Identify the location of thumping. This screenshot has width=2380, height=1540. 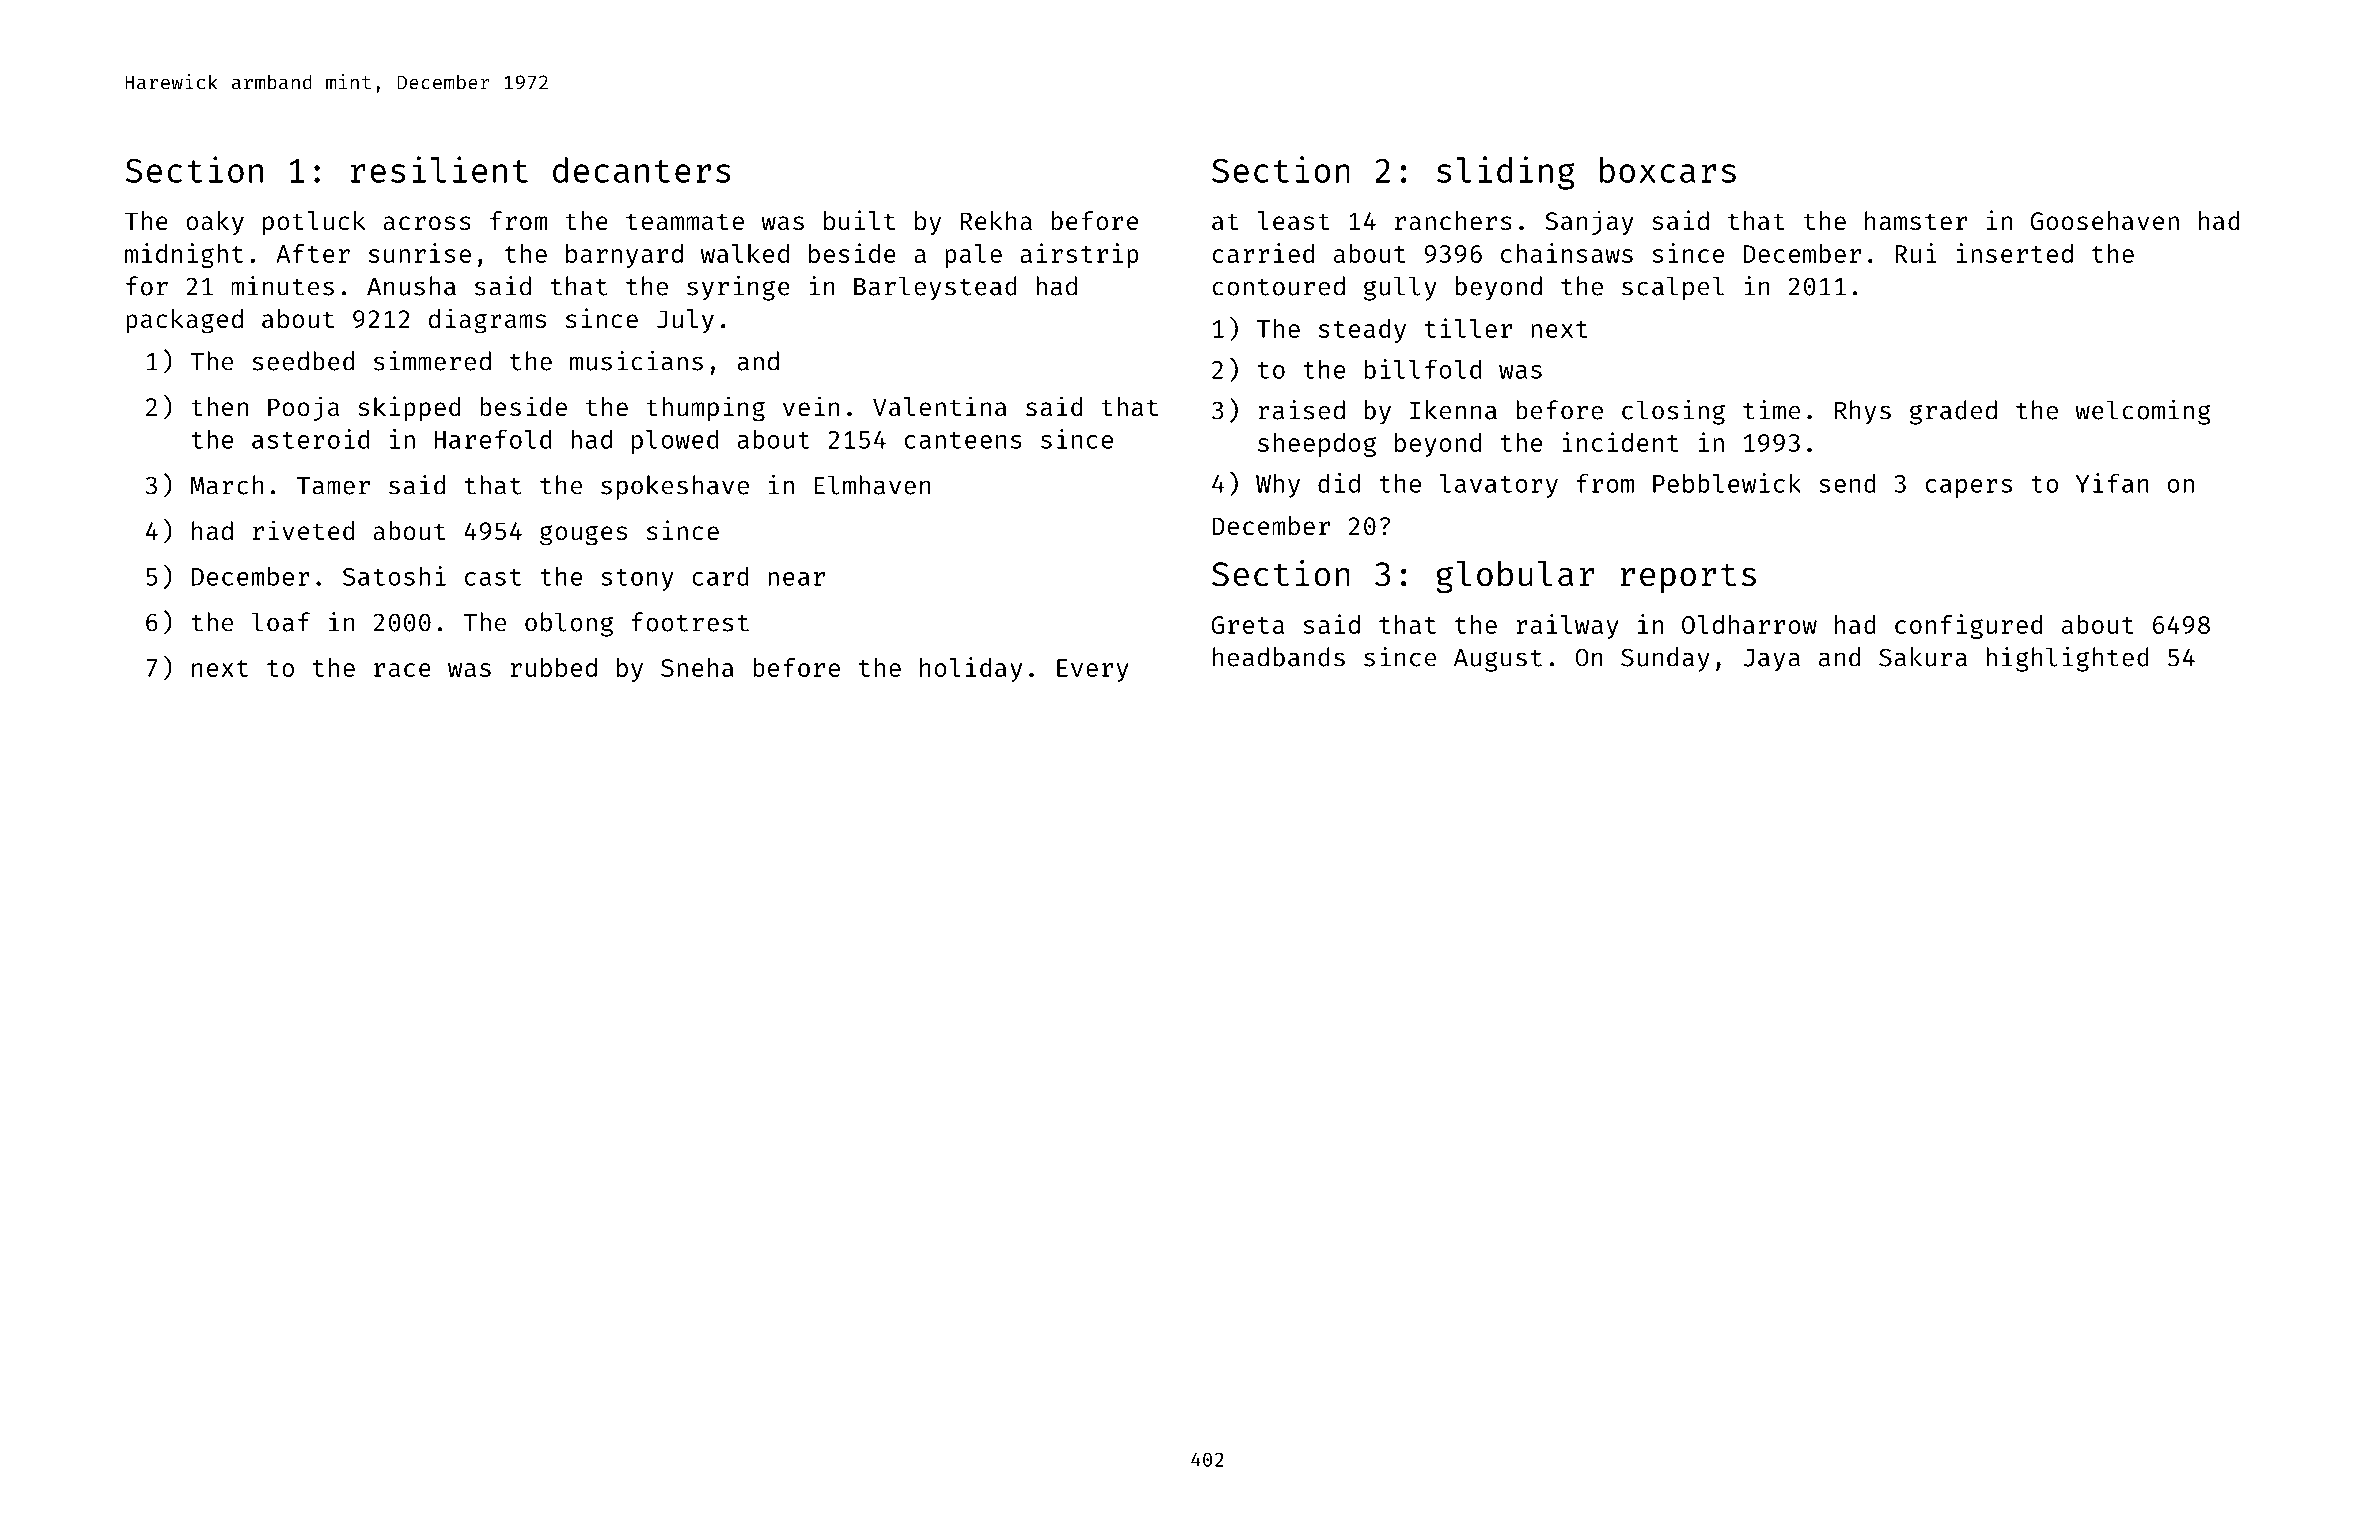
(705, 409).
